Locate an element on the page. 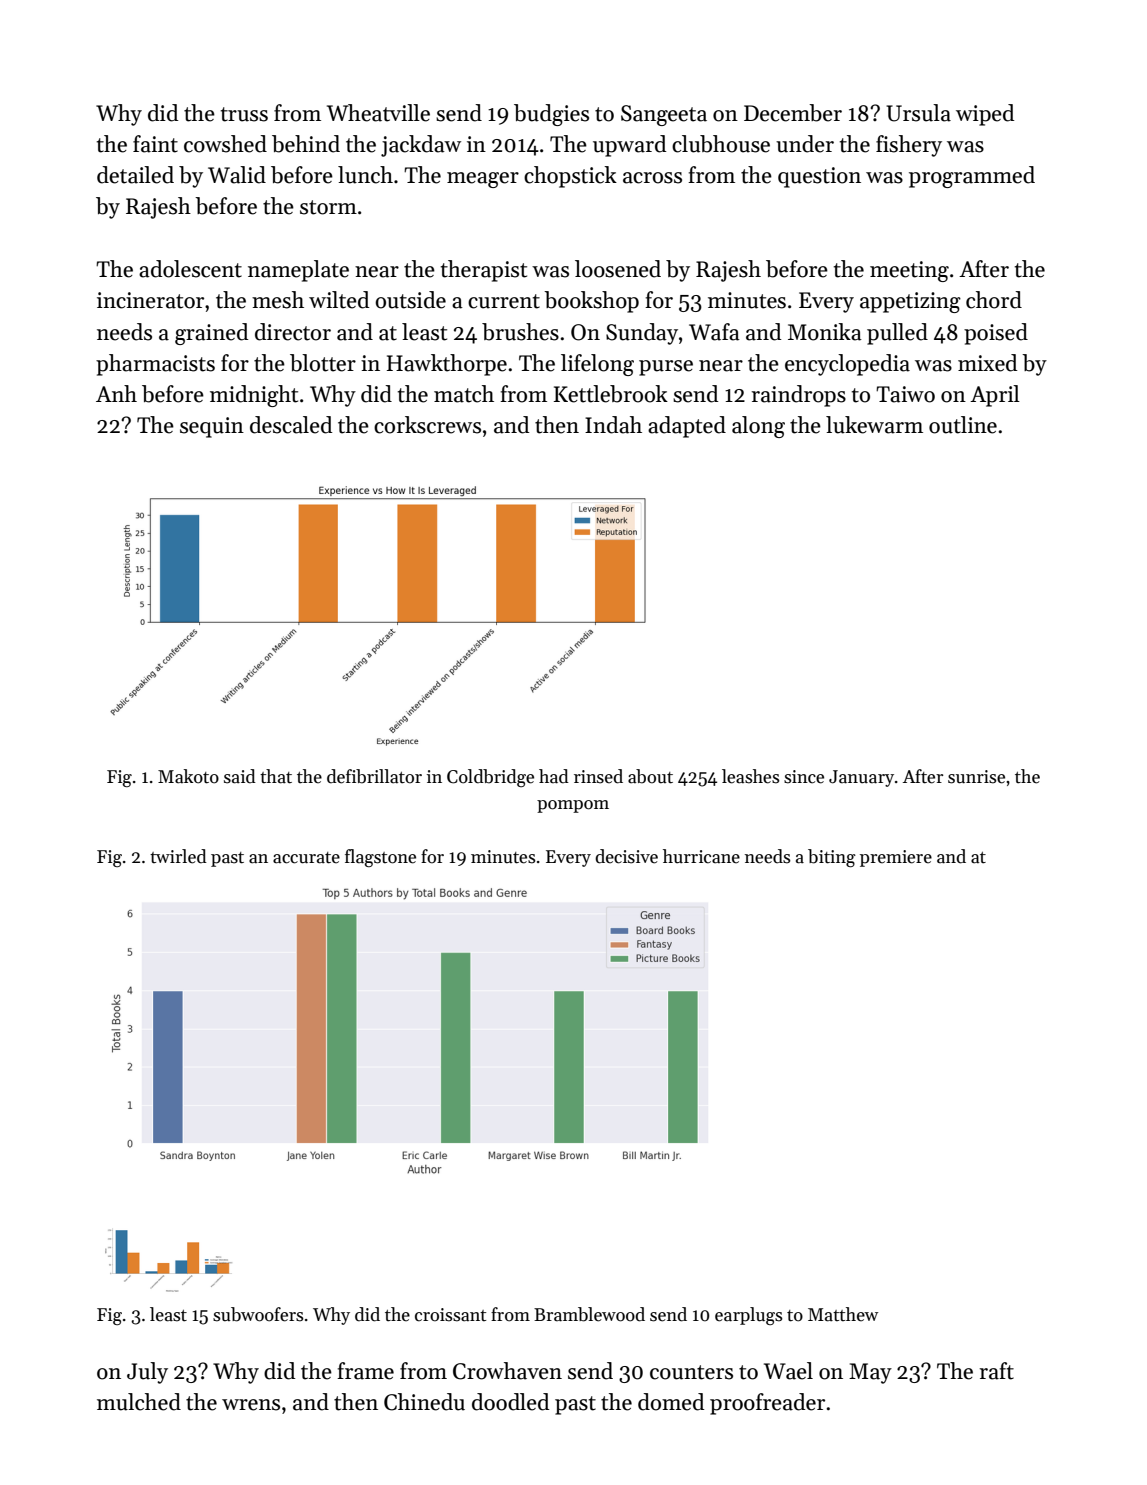 This document has height=1485, width=1147. wiped is located at coordinates (985, 115).
